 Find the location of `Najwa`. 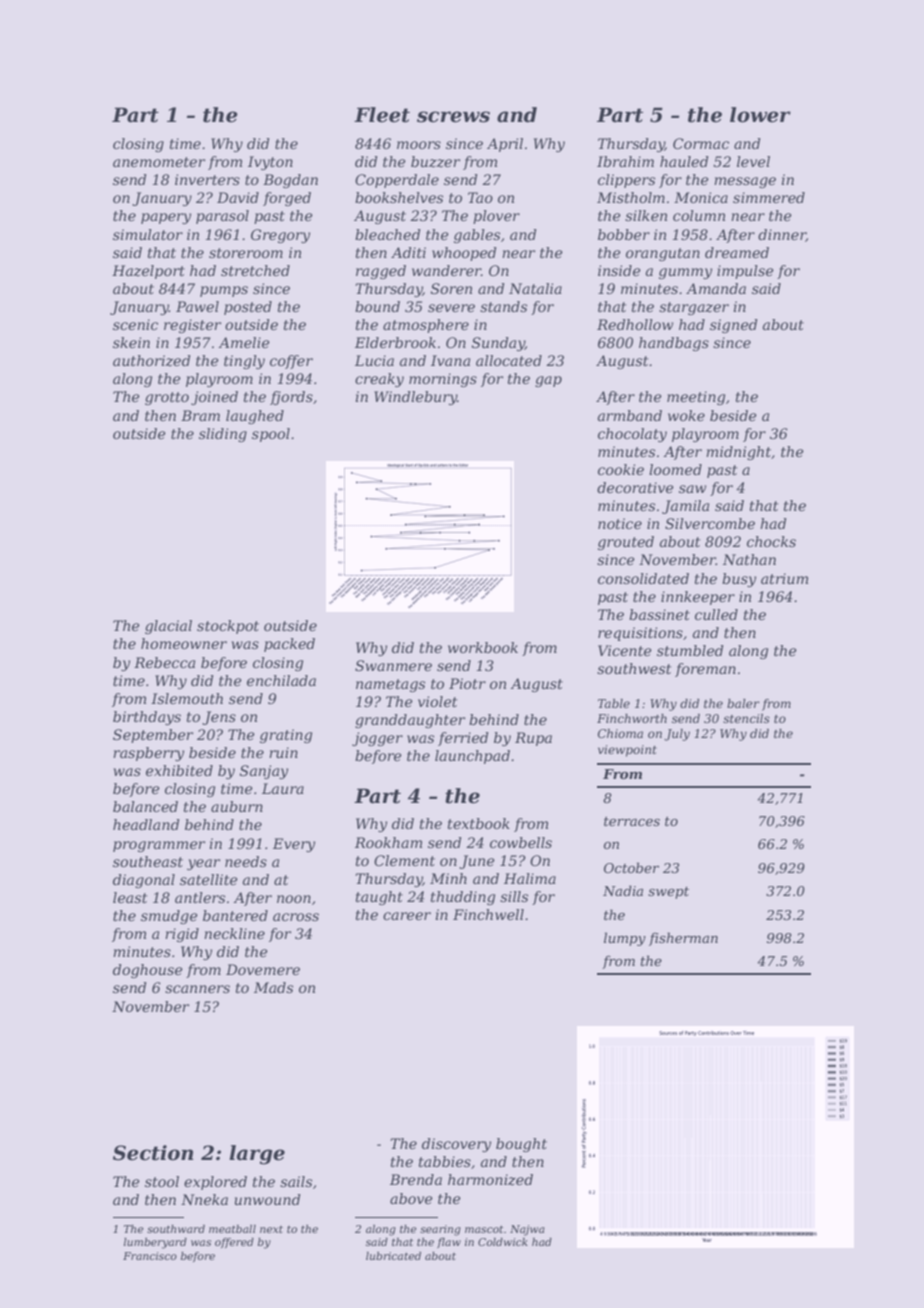

Najwa is located at coordinates (527, 1230).
